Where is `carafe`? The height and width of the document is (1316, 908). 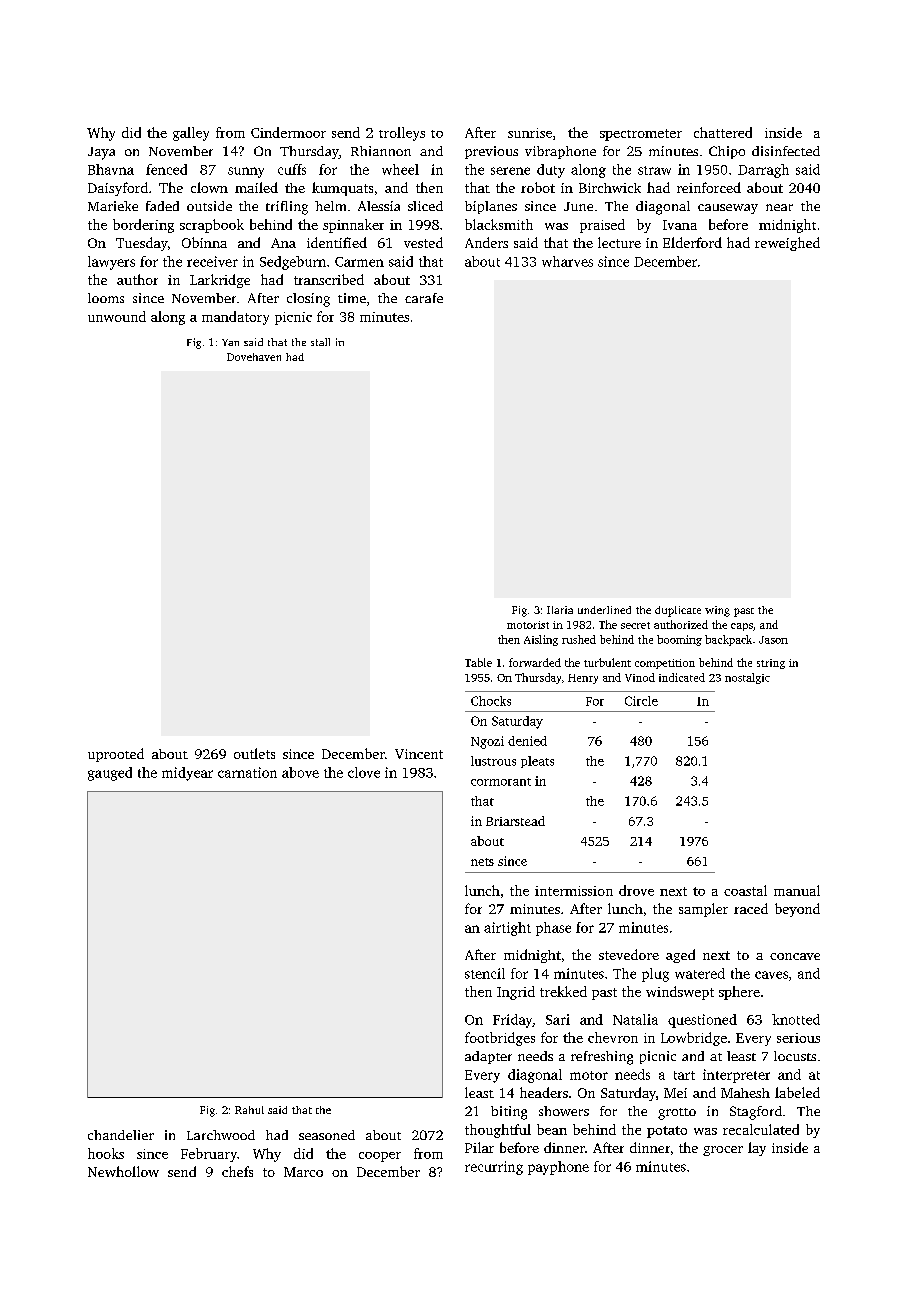
carafe is located at coordinates (424, 298).
